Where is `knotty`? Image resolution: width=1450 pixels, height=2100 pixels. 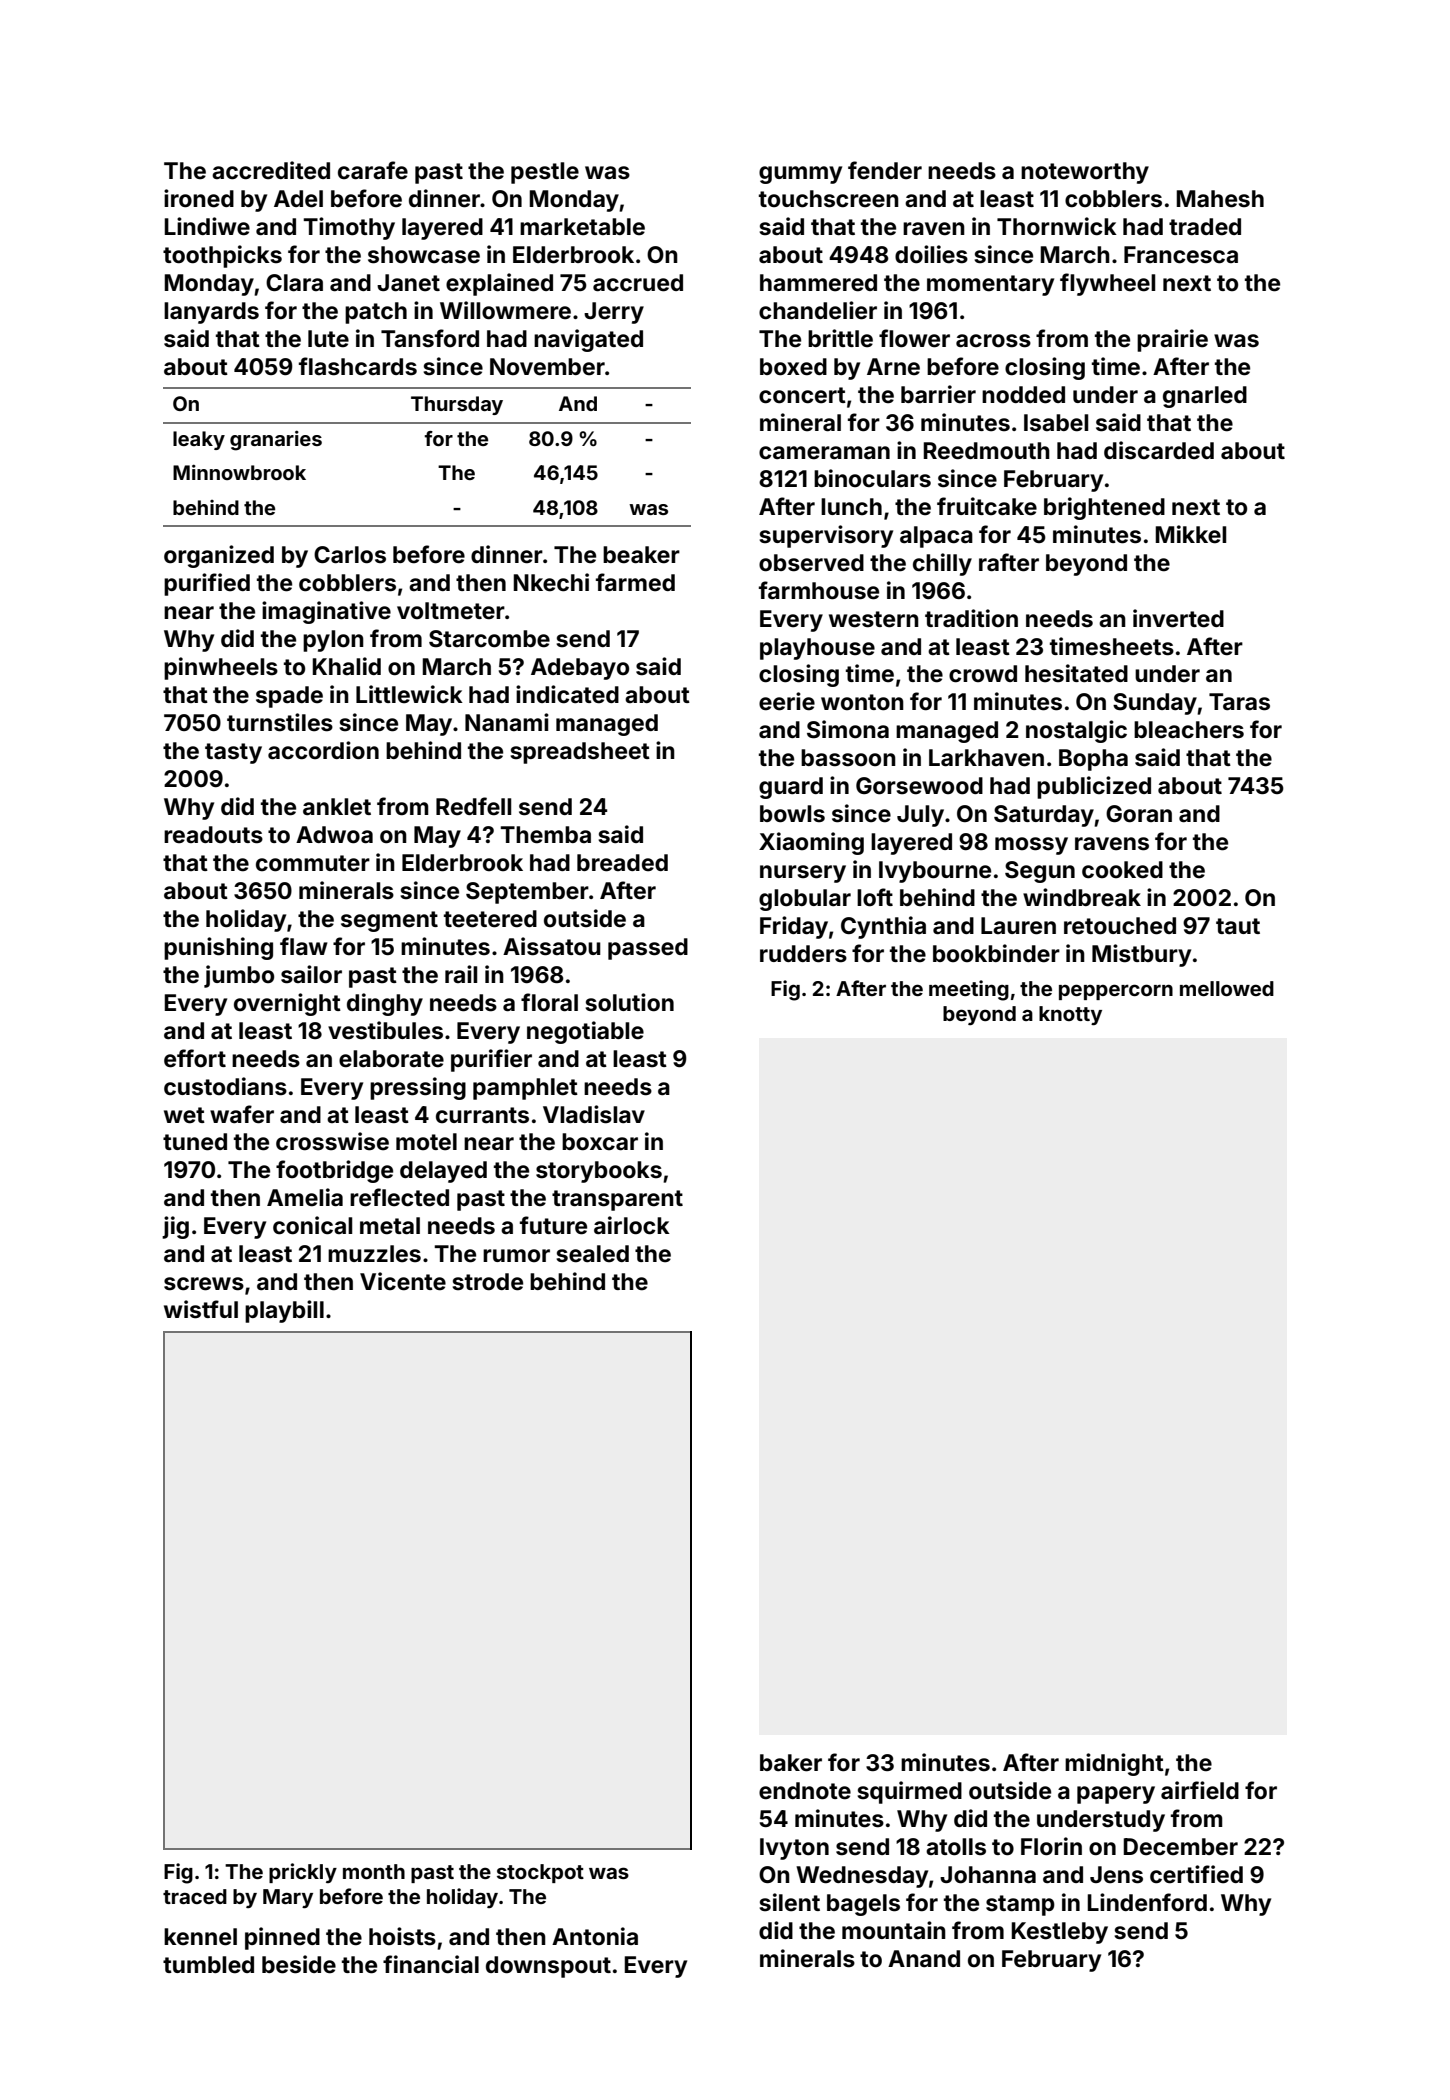 knotty is located at coordinates (1070, 1015).
